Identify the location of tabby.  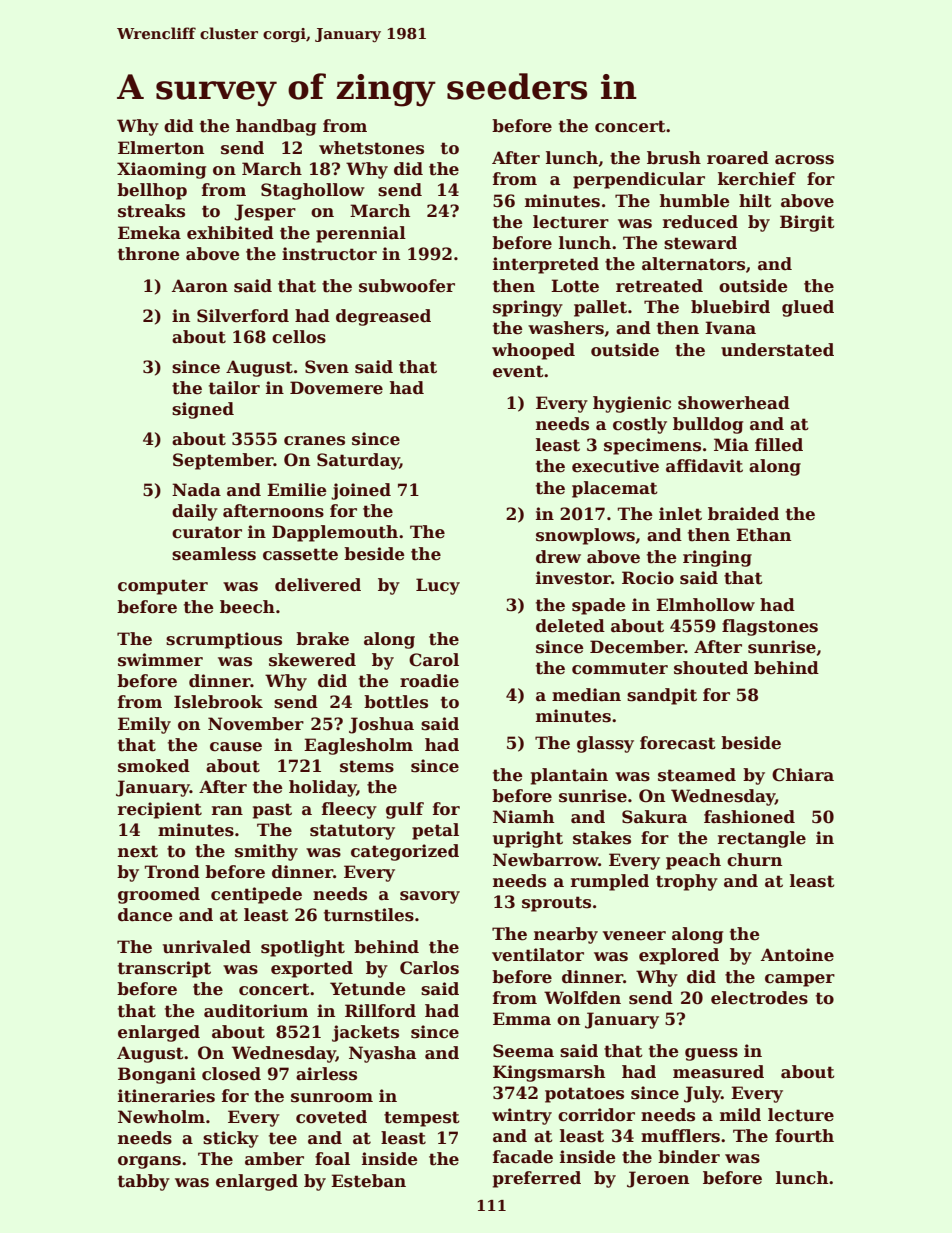
(144, 1182).
